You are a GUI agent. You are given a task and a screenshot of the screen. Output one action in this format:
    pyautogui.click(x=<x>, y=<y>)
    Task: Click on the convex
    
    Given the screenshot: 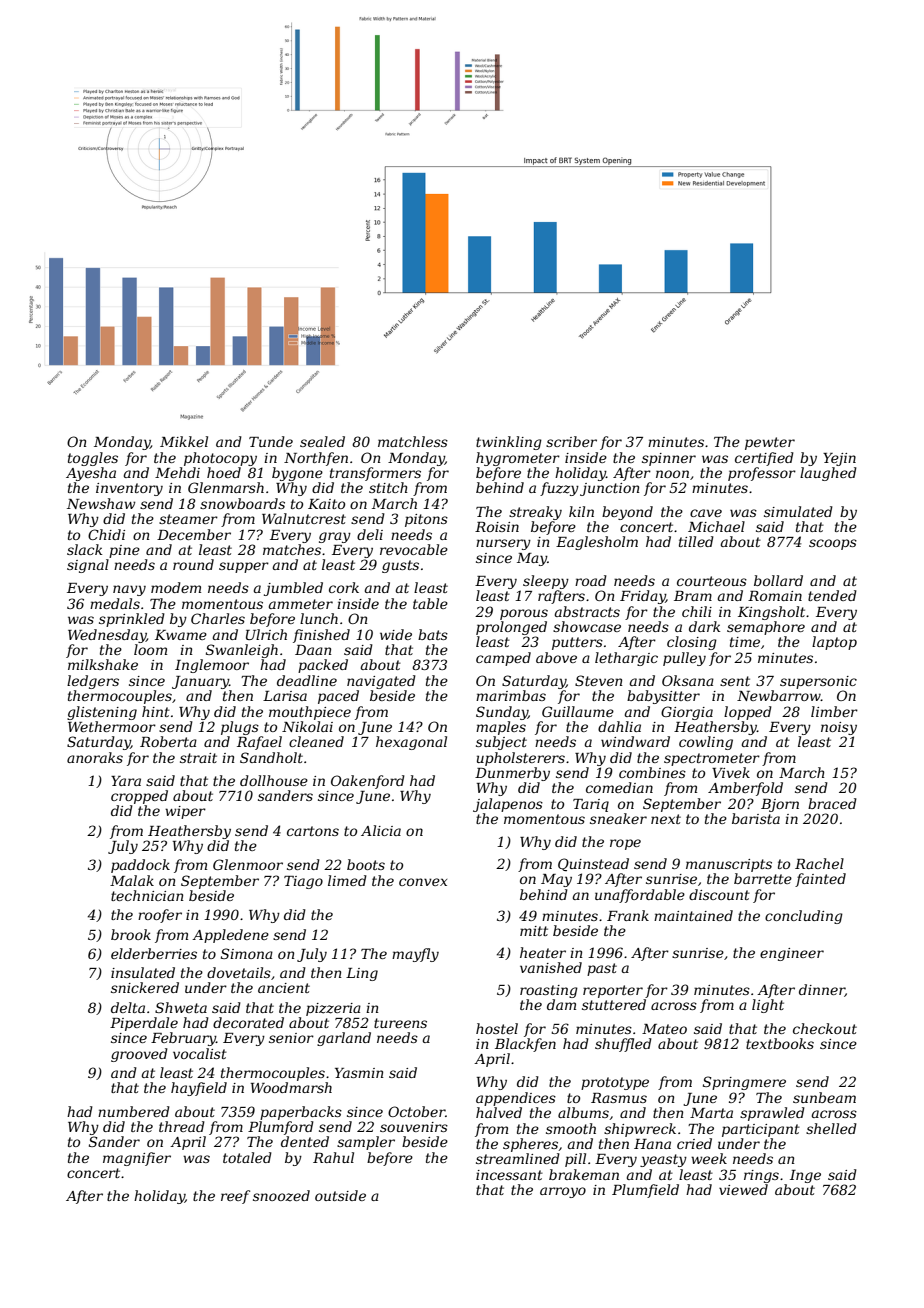 What is the action you would take?
    pyautogui.click(x=423, y=882)
